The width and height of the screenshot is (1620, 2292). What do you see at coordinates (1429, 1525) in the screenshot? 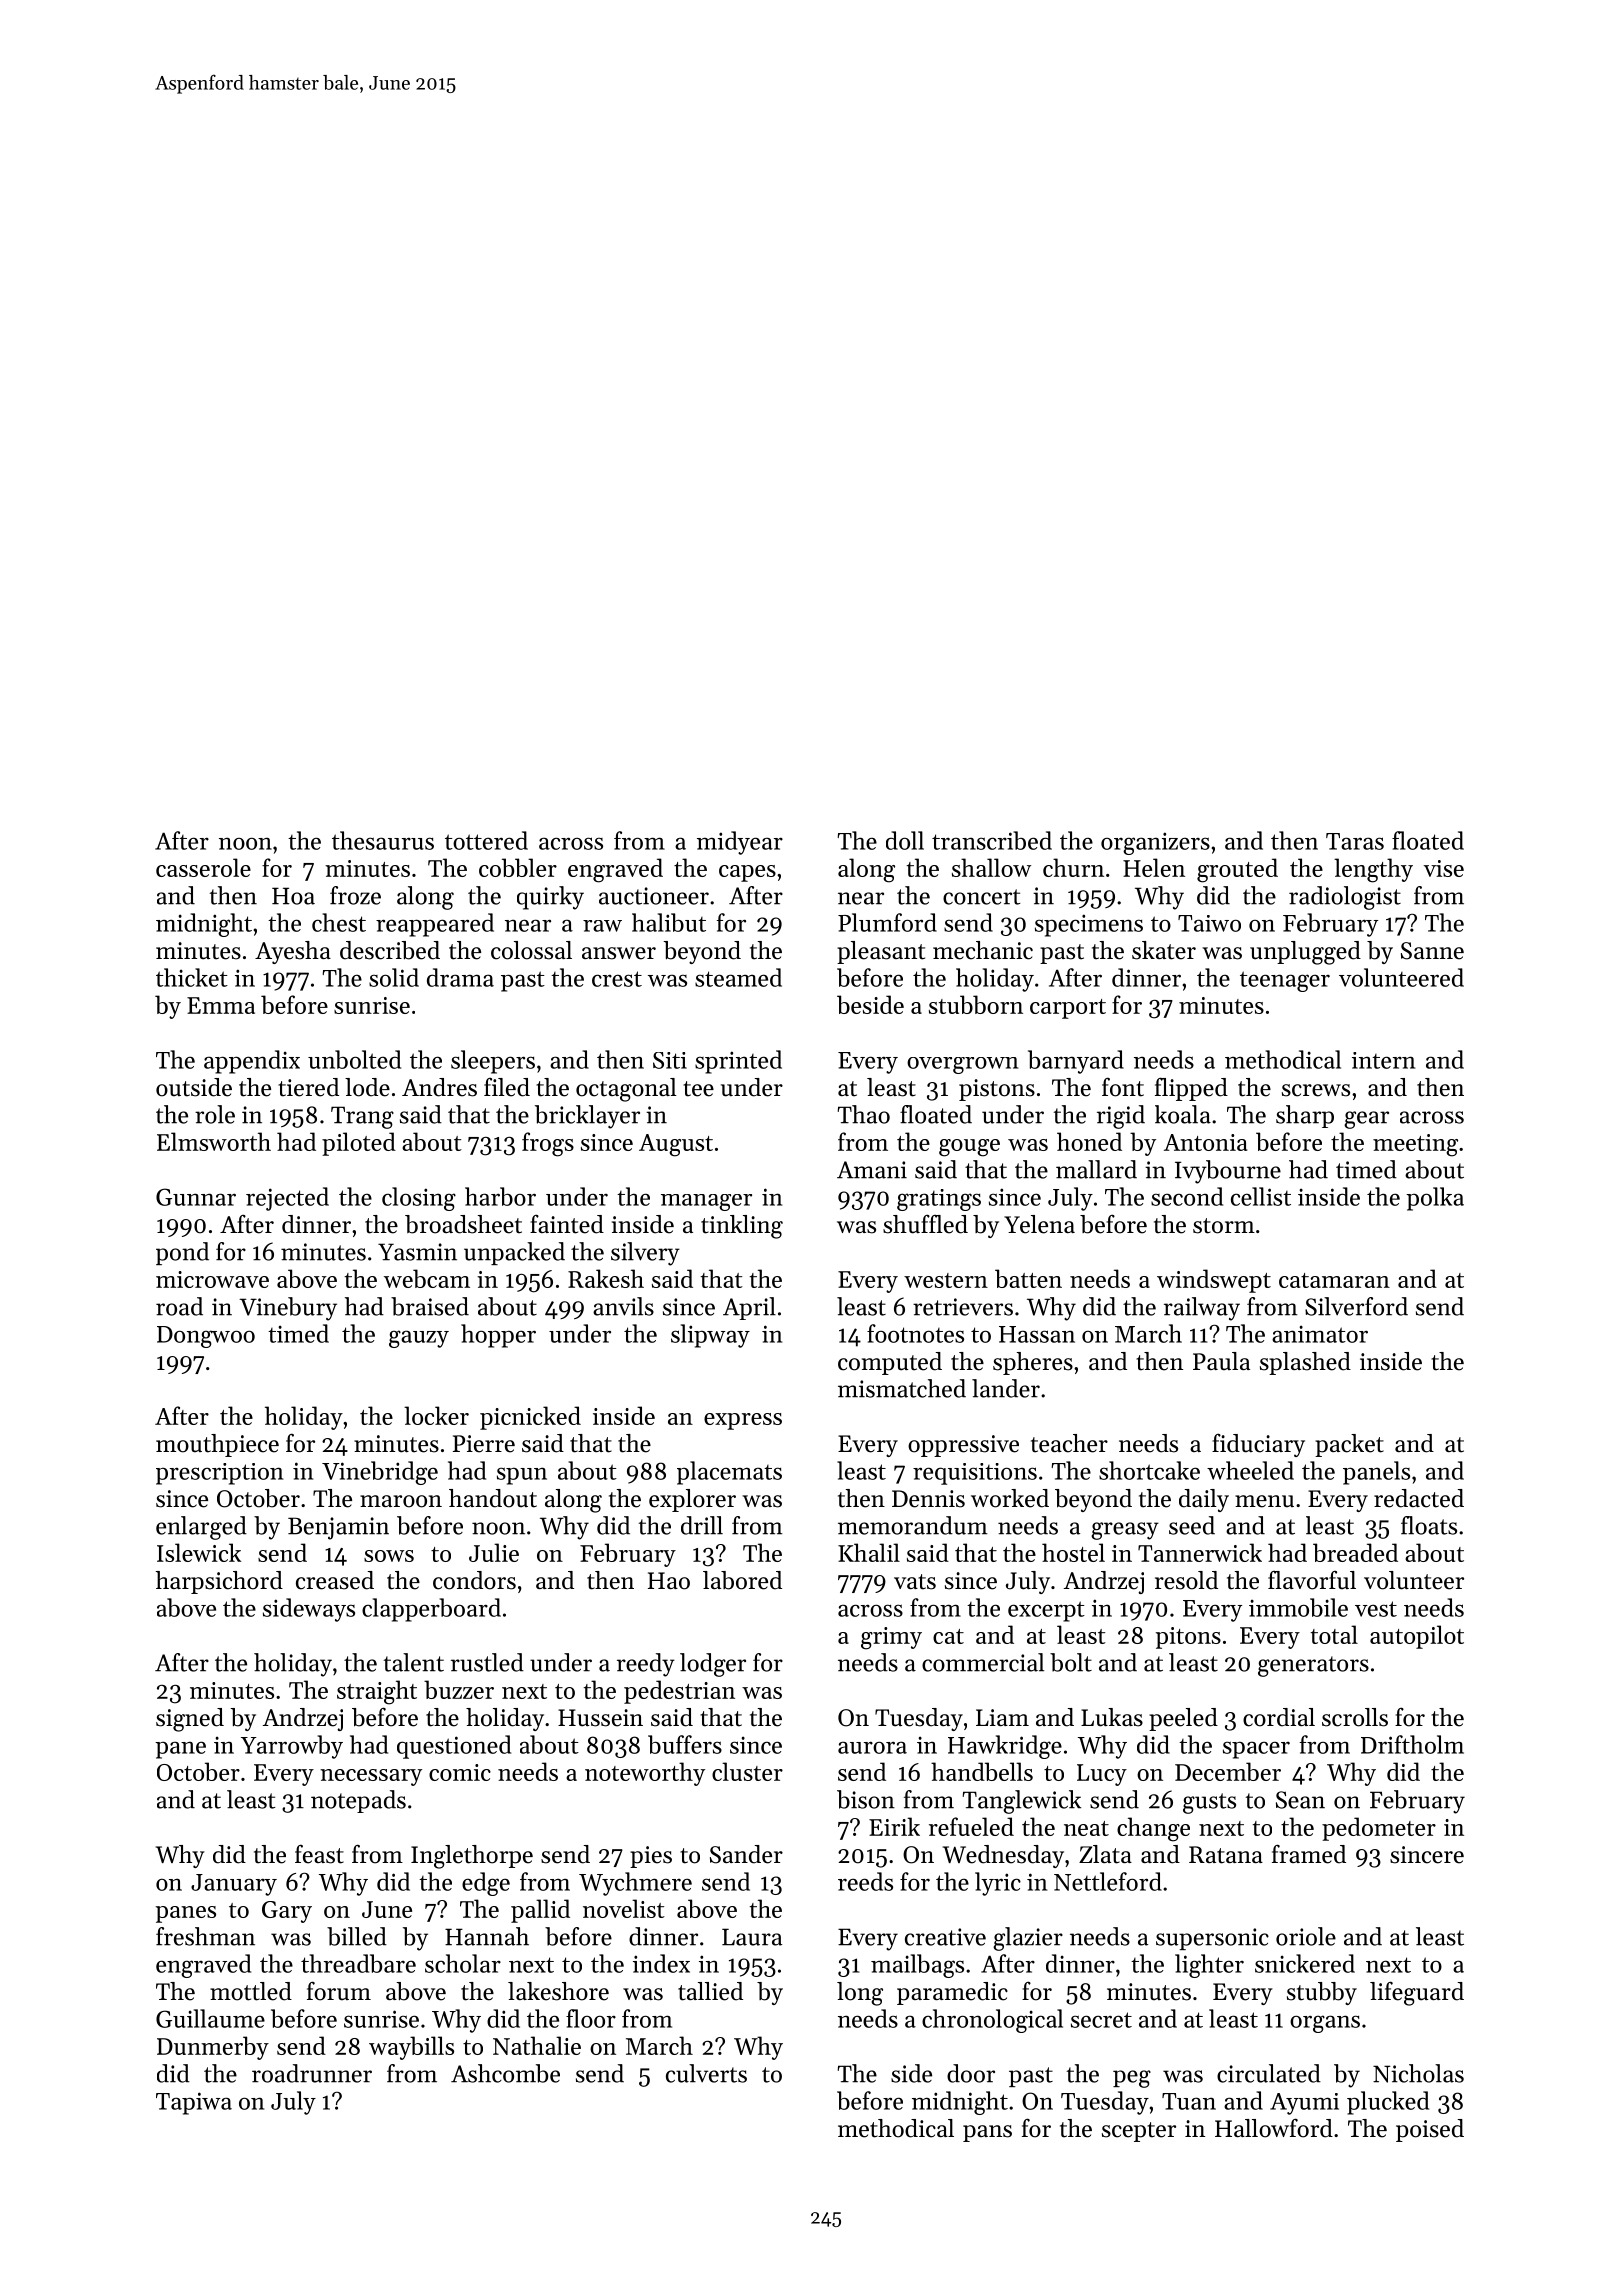
I see `floats` at bounding box center [1429, 1525].
